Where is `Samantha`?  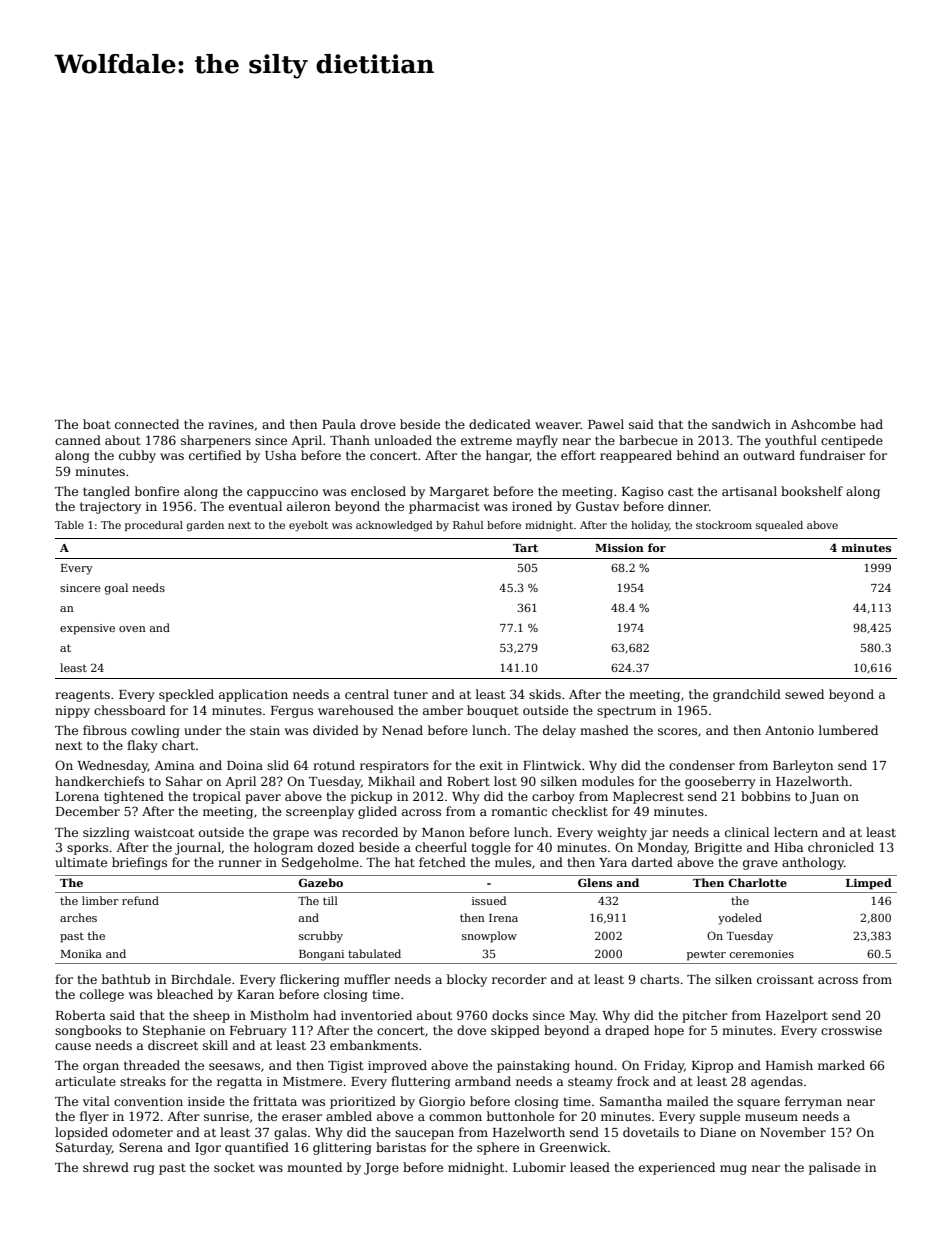
Samantha is located at coordinates (631, 1101).
